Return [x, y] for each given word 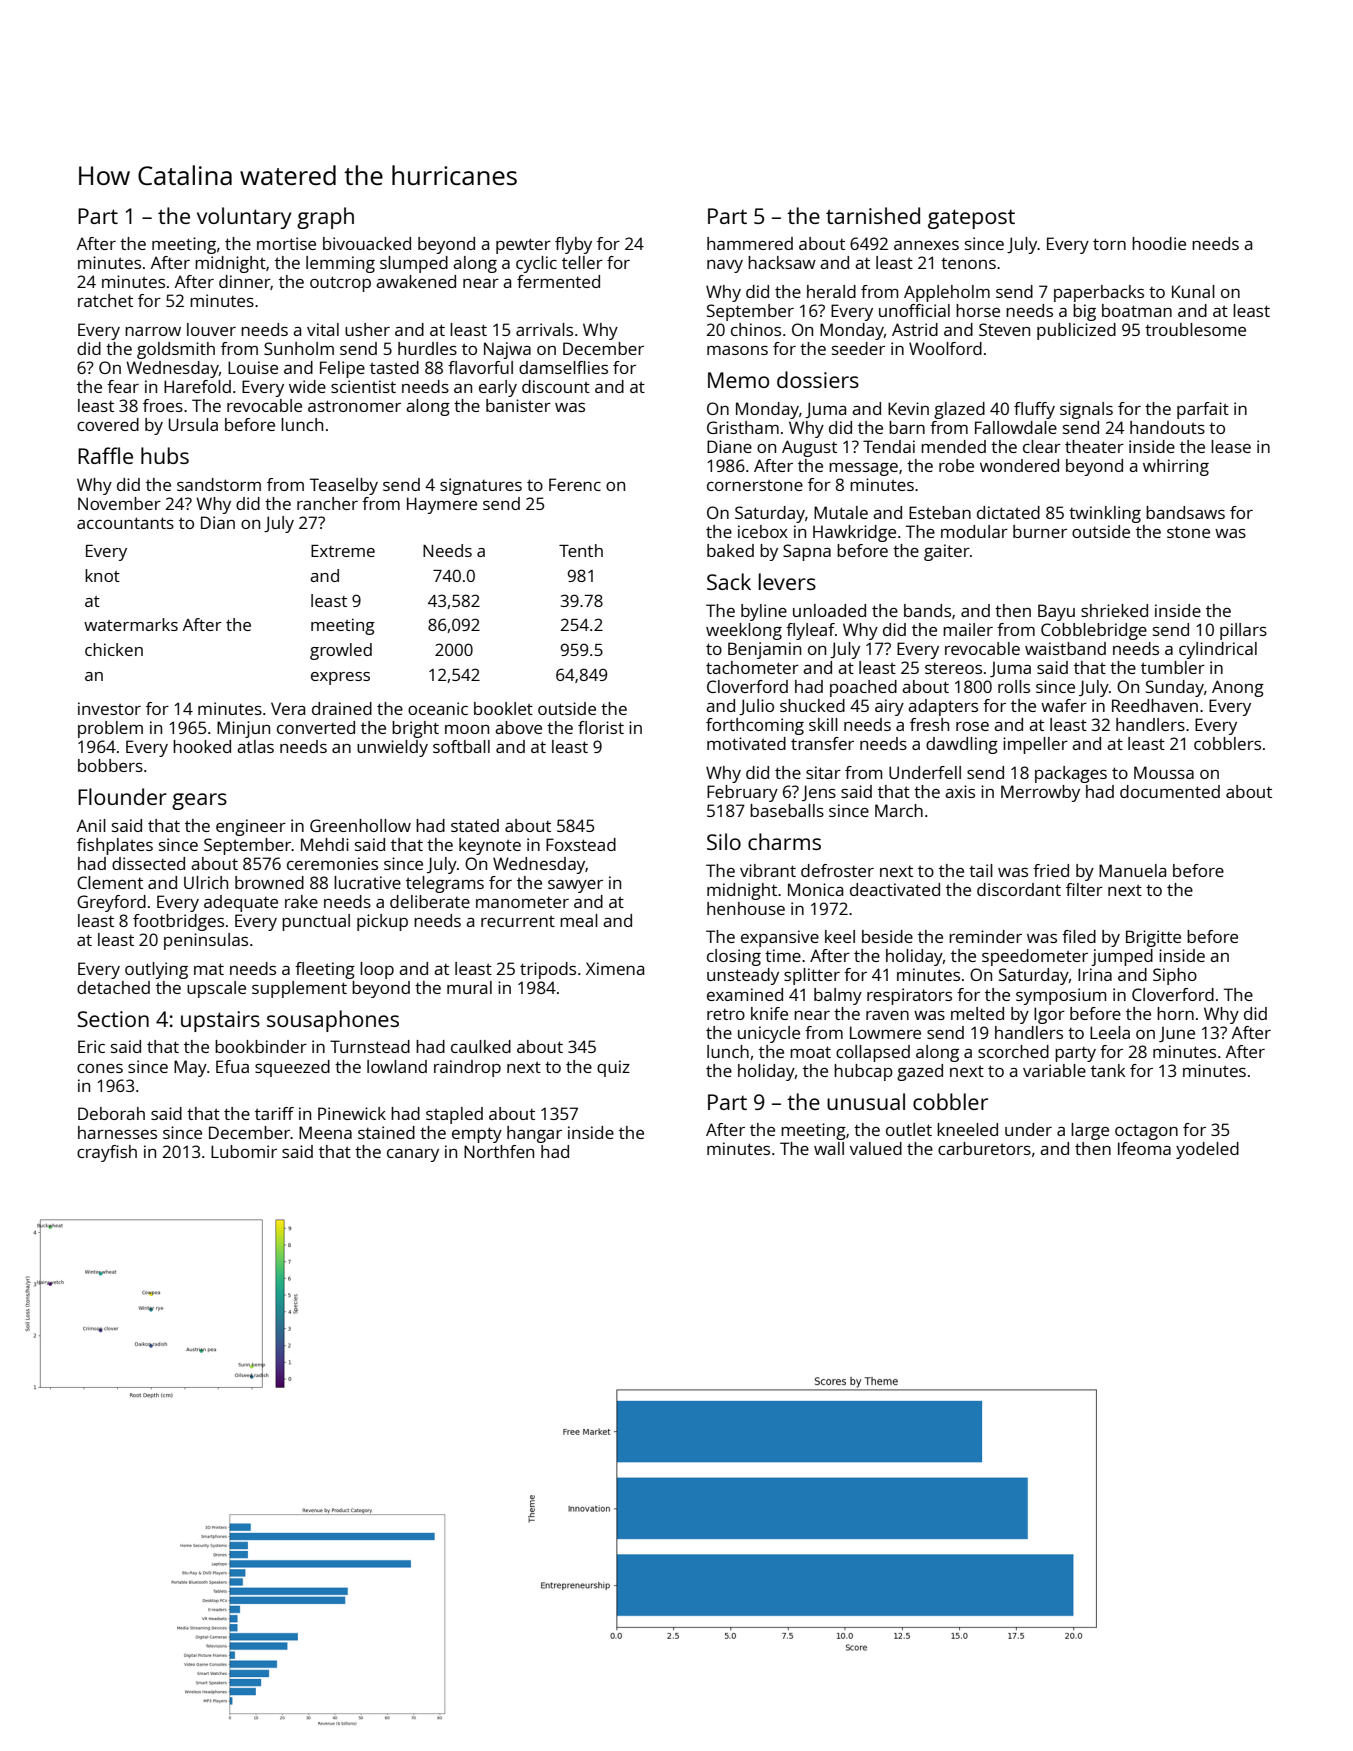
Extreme [343, 551]
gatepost [971, 219]
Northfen [499, 1151]
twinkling [1105, 514]
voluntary [244, 218]
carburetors [984, 1148]
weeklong [744, 631]
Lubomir [244, 1151]
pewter [523, 246]
